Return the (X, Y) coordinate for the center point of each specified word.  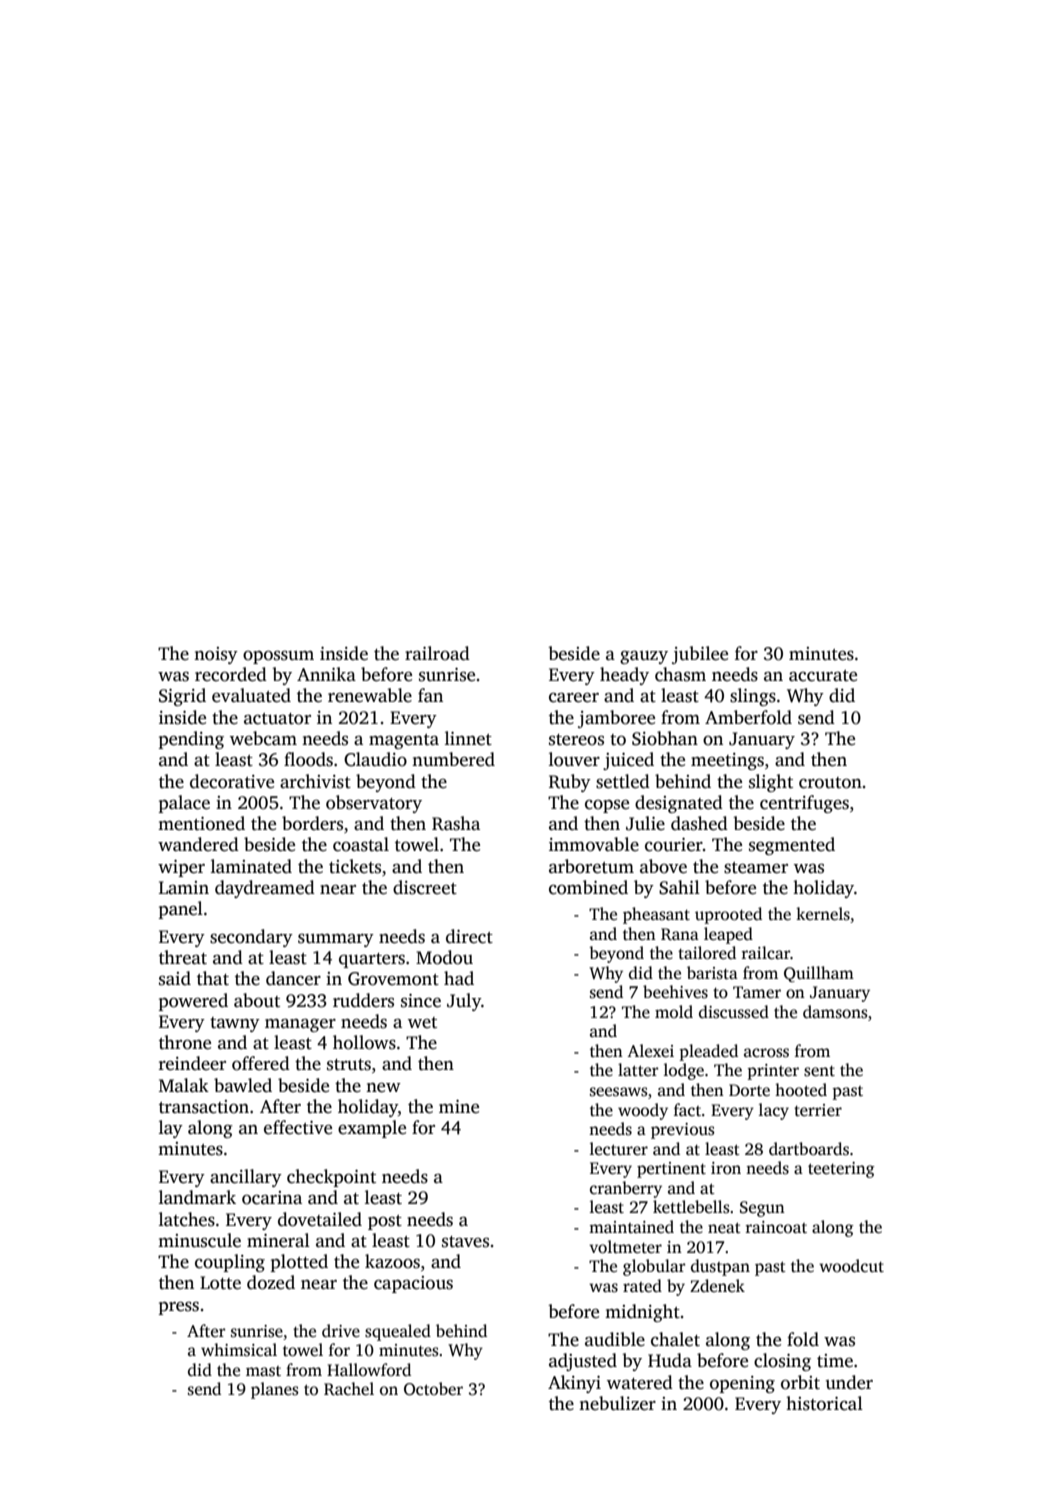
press (179, 1308)
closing (782, 1362)
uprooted (728, 915)
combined (588, 887)
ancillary (246, 1178)
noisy (216, 655)
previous (683, 1131)
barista (712, 973)
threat (183, 957)
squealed (398, 1332)
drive (341, 1331)
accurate (823, 676)
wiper (181, 868)
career (574, 698)
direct (469, 936)
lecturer (619, 1149)
